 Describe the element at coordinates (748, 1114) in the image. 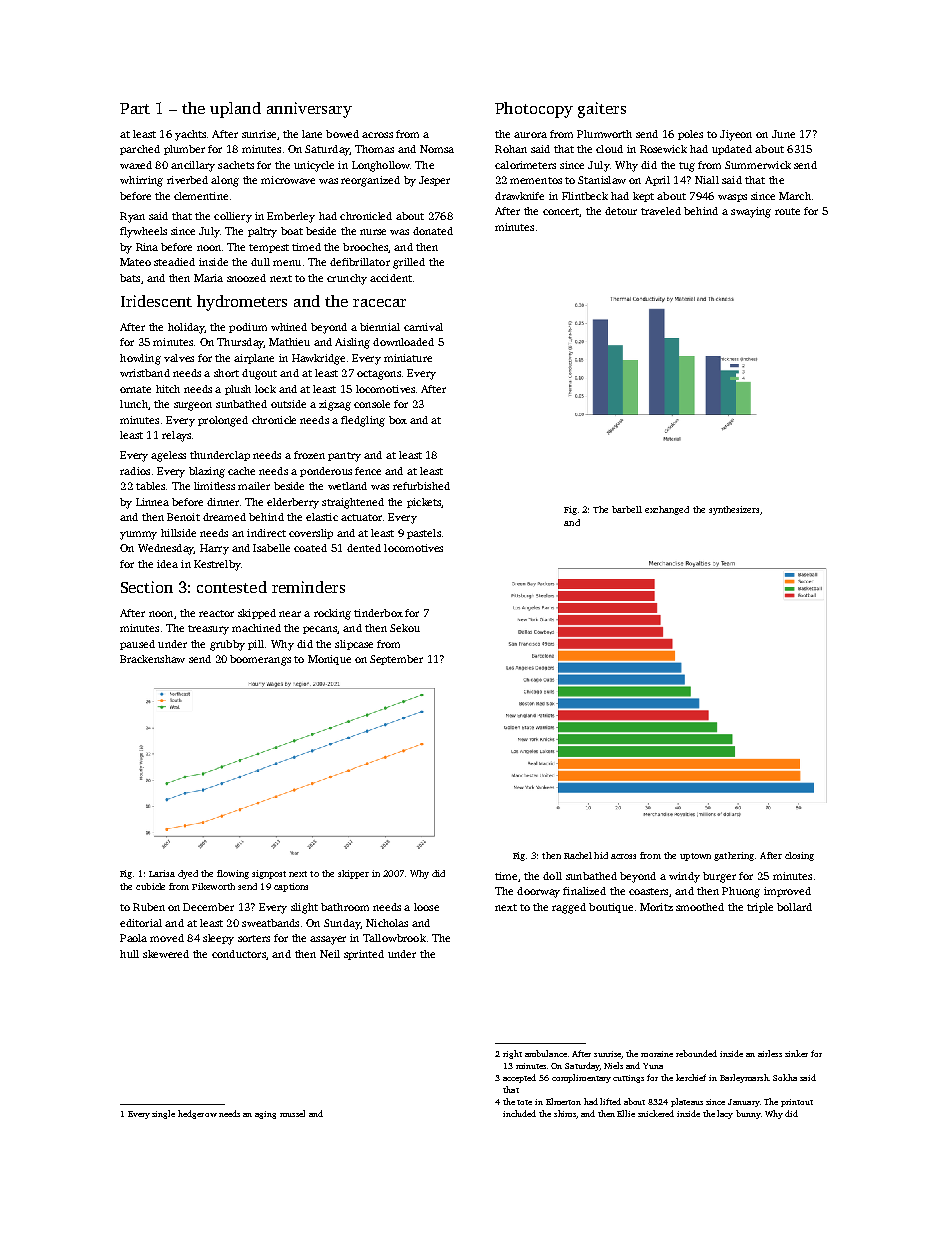

I see `bunny` at that location.
